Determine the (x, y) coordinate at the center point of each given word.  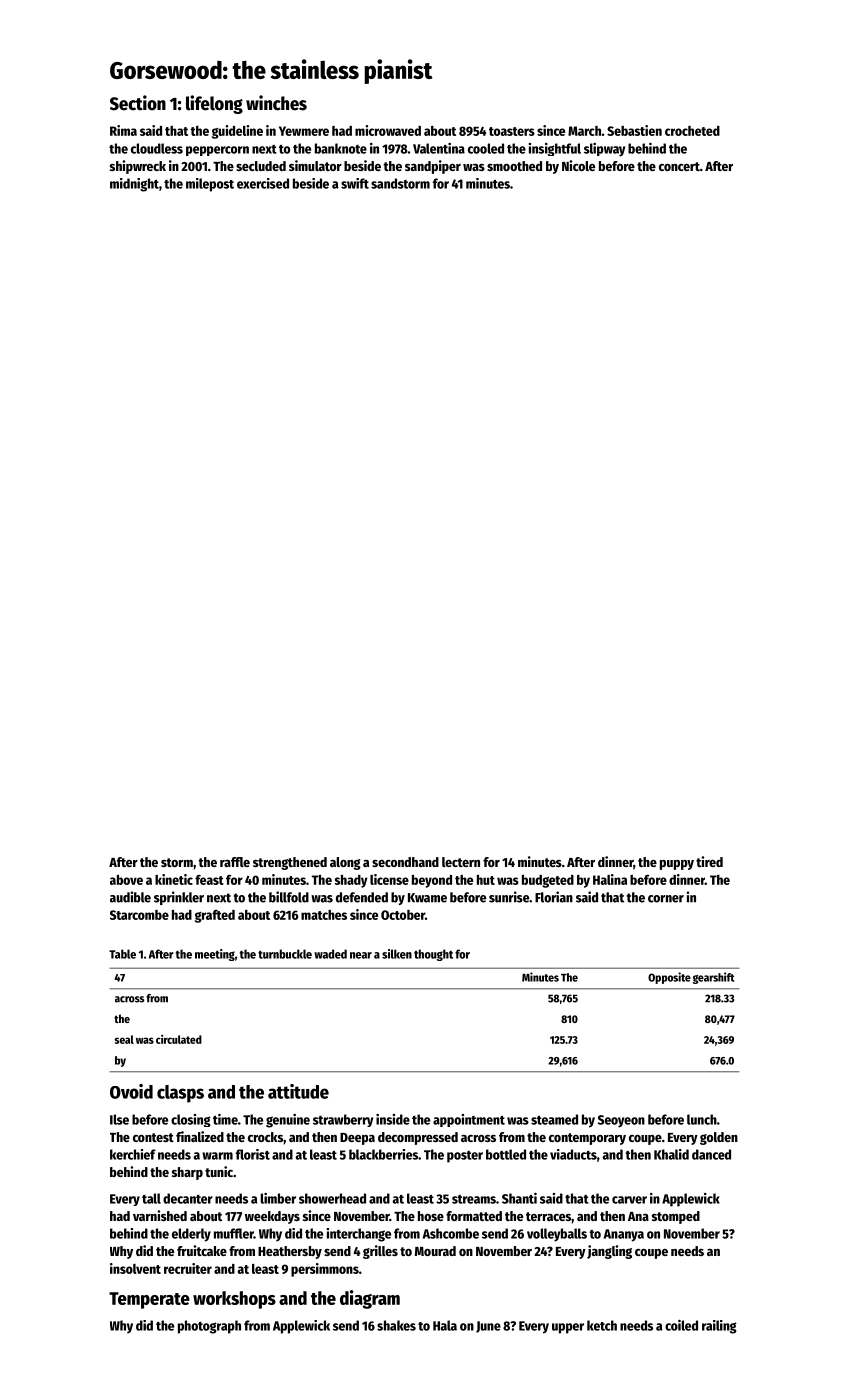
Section (138, 103)
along (345, 863)
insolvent (135, 1268)
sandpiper (433, 167)
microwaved (388, 130)
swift (355, 183)
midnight (134, 185)
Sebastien (634, 130)
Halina (610, 879)
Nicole (578, 165)
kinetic (174, 879)
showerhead (332, 1198)
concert (679, 166)
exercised (263, 183)
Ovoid (131, 1091)
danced (711, 1154)
